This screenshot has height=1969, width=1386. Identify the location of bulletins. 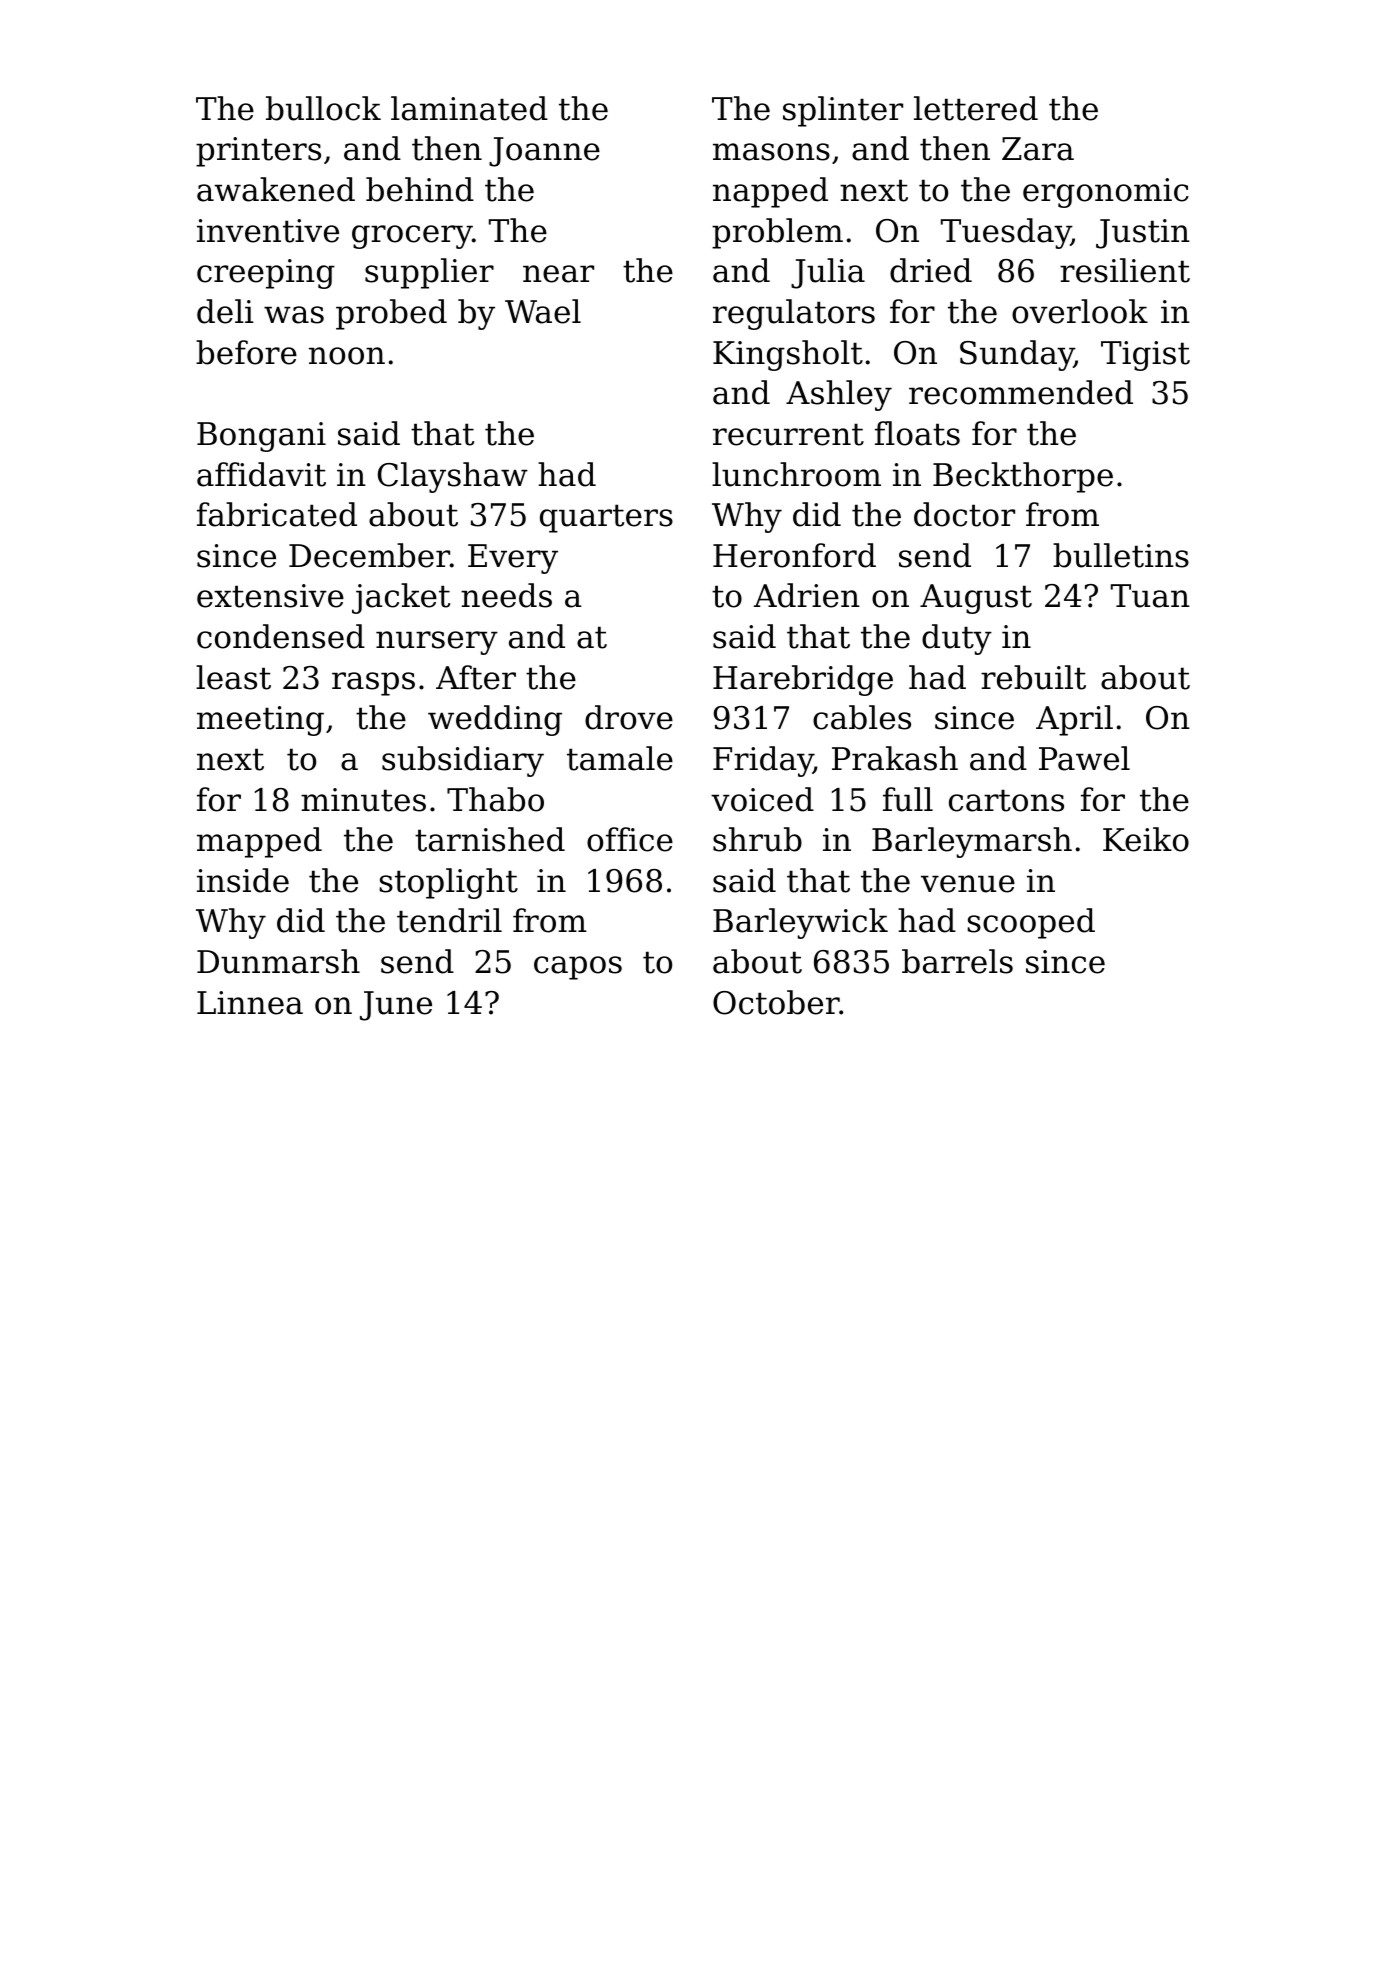
(1121, 555).
